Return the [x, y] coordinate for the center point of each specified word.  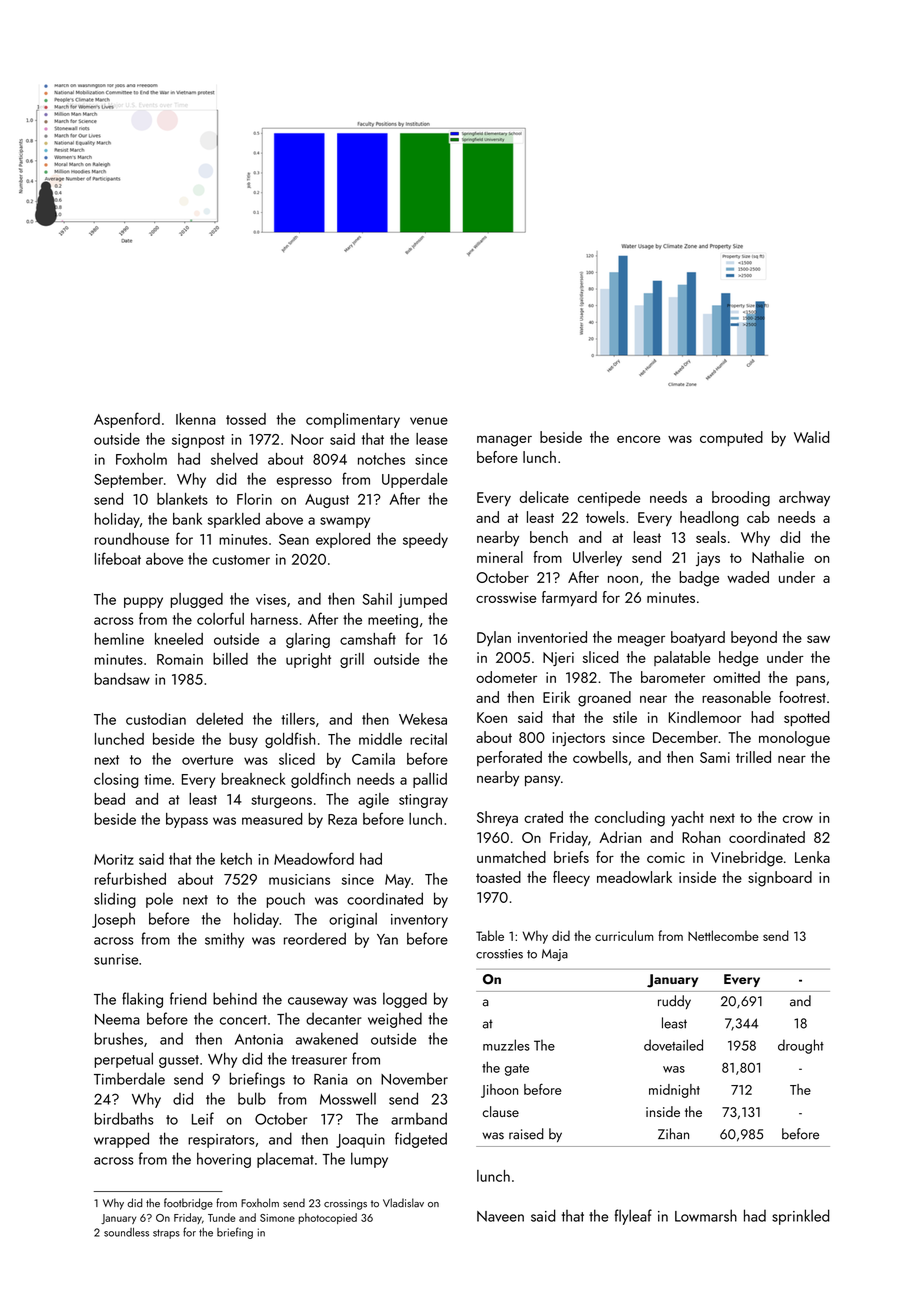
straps [166, 1234]
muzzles [506, 1045]
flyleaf [633, 1217]
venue [429, 421]
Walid [811, 437]
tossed [246, 419]
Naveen [500, 1216]
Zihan [673, 1134]
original [353, 920]
